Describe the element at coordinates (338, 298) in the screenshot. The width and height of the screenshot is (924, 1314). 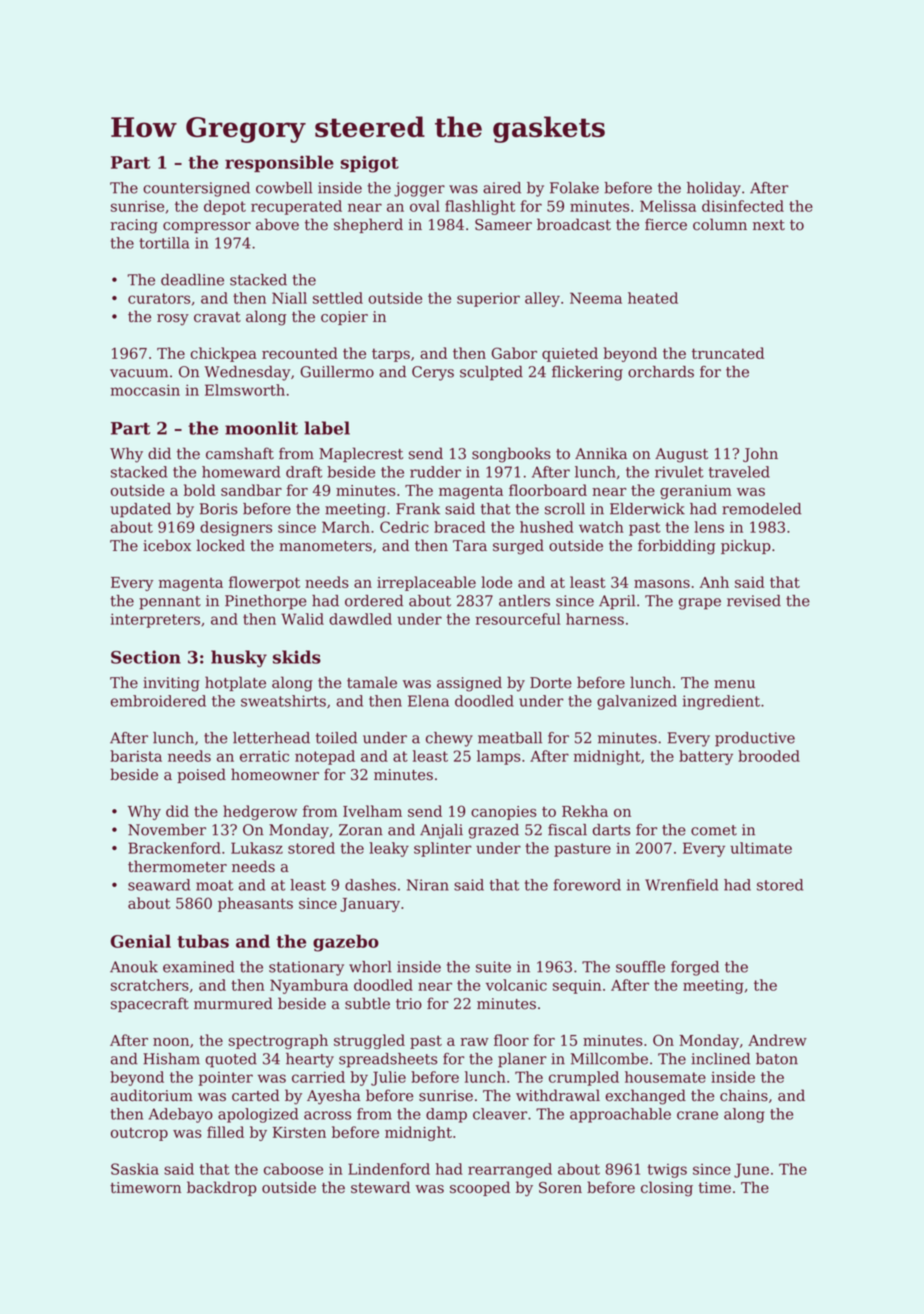
I see `settled` at that location.
